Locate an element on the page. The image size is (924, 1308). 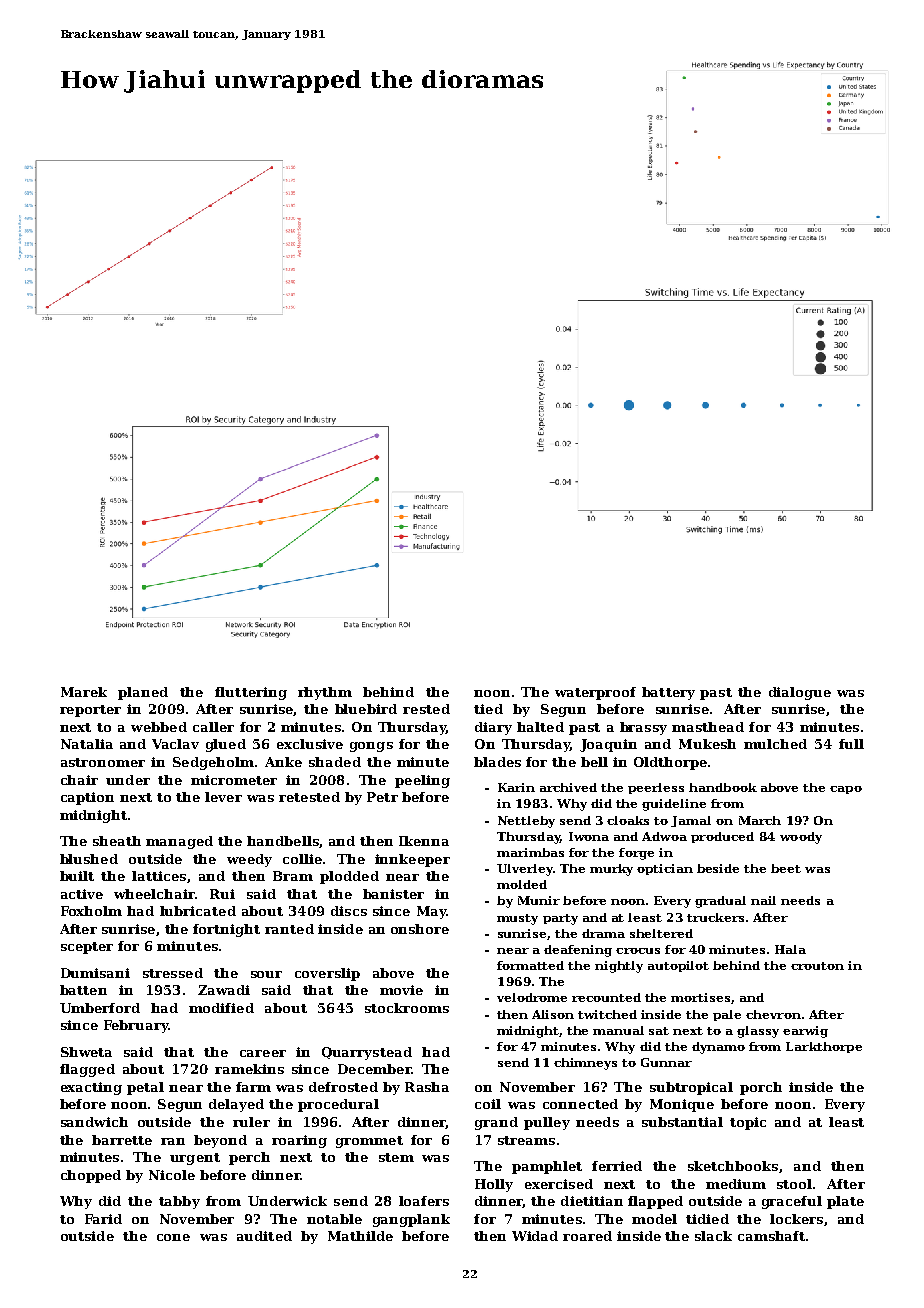
onshore is located at coordinates (420, 929).
